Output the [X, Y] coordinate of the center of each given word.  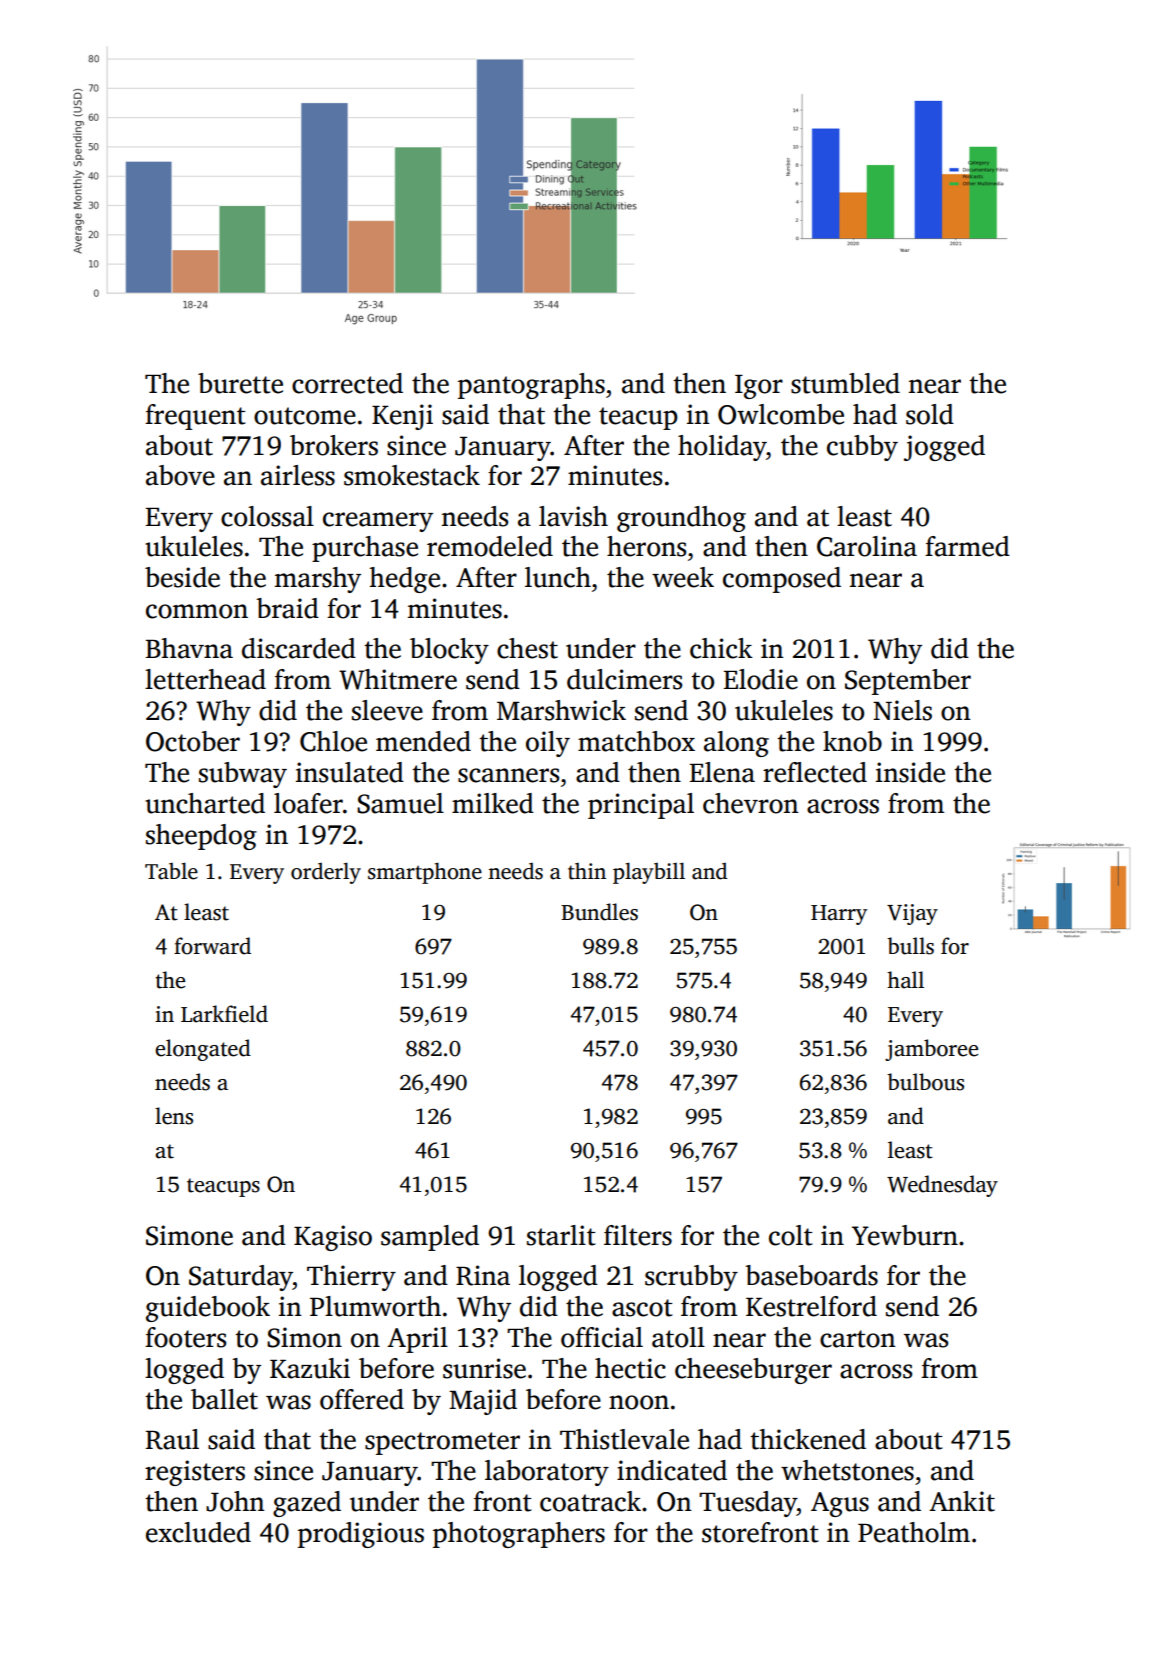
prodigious [361, 1535]
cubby [862, 448]
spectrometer [442, 1443]
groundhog [681, 519]
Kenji [402, 417]
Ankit [962, 1501]
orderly [326, 873]
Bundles [599, 912]
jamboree [931, 1050]
